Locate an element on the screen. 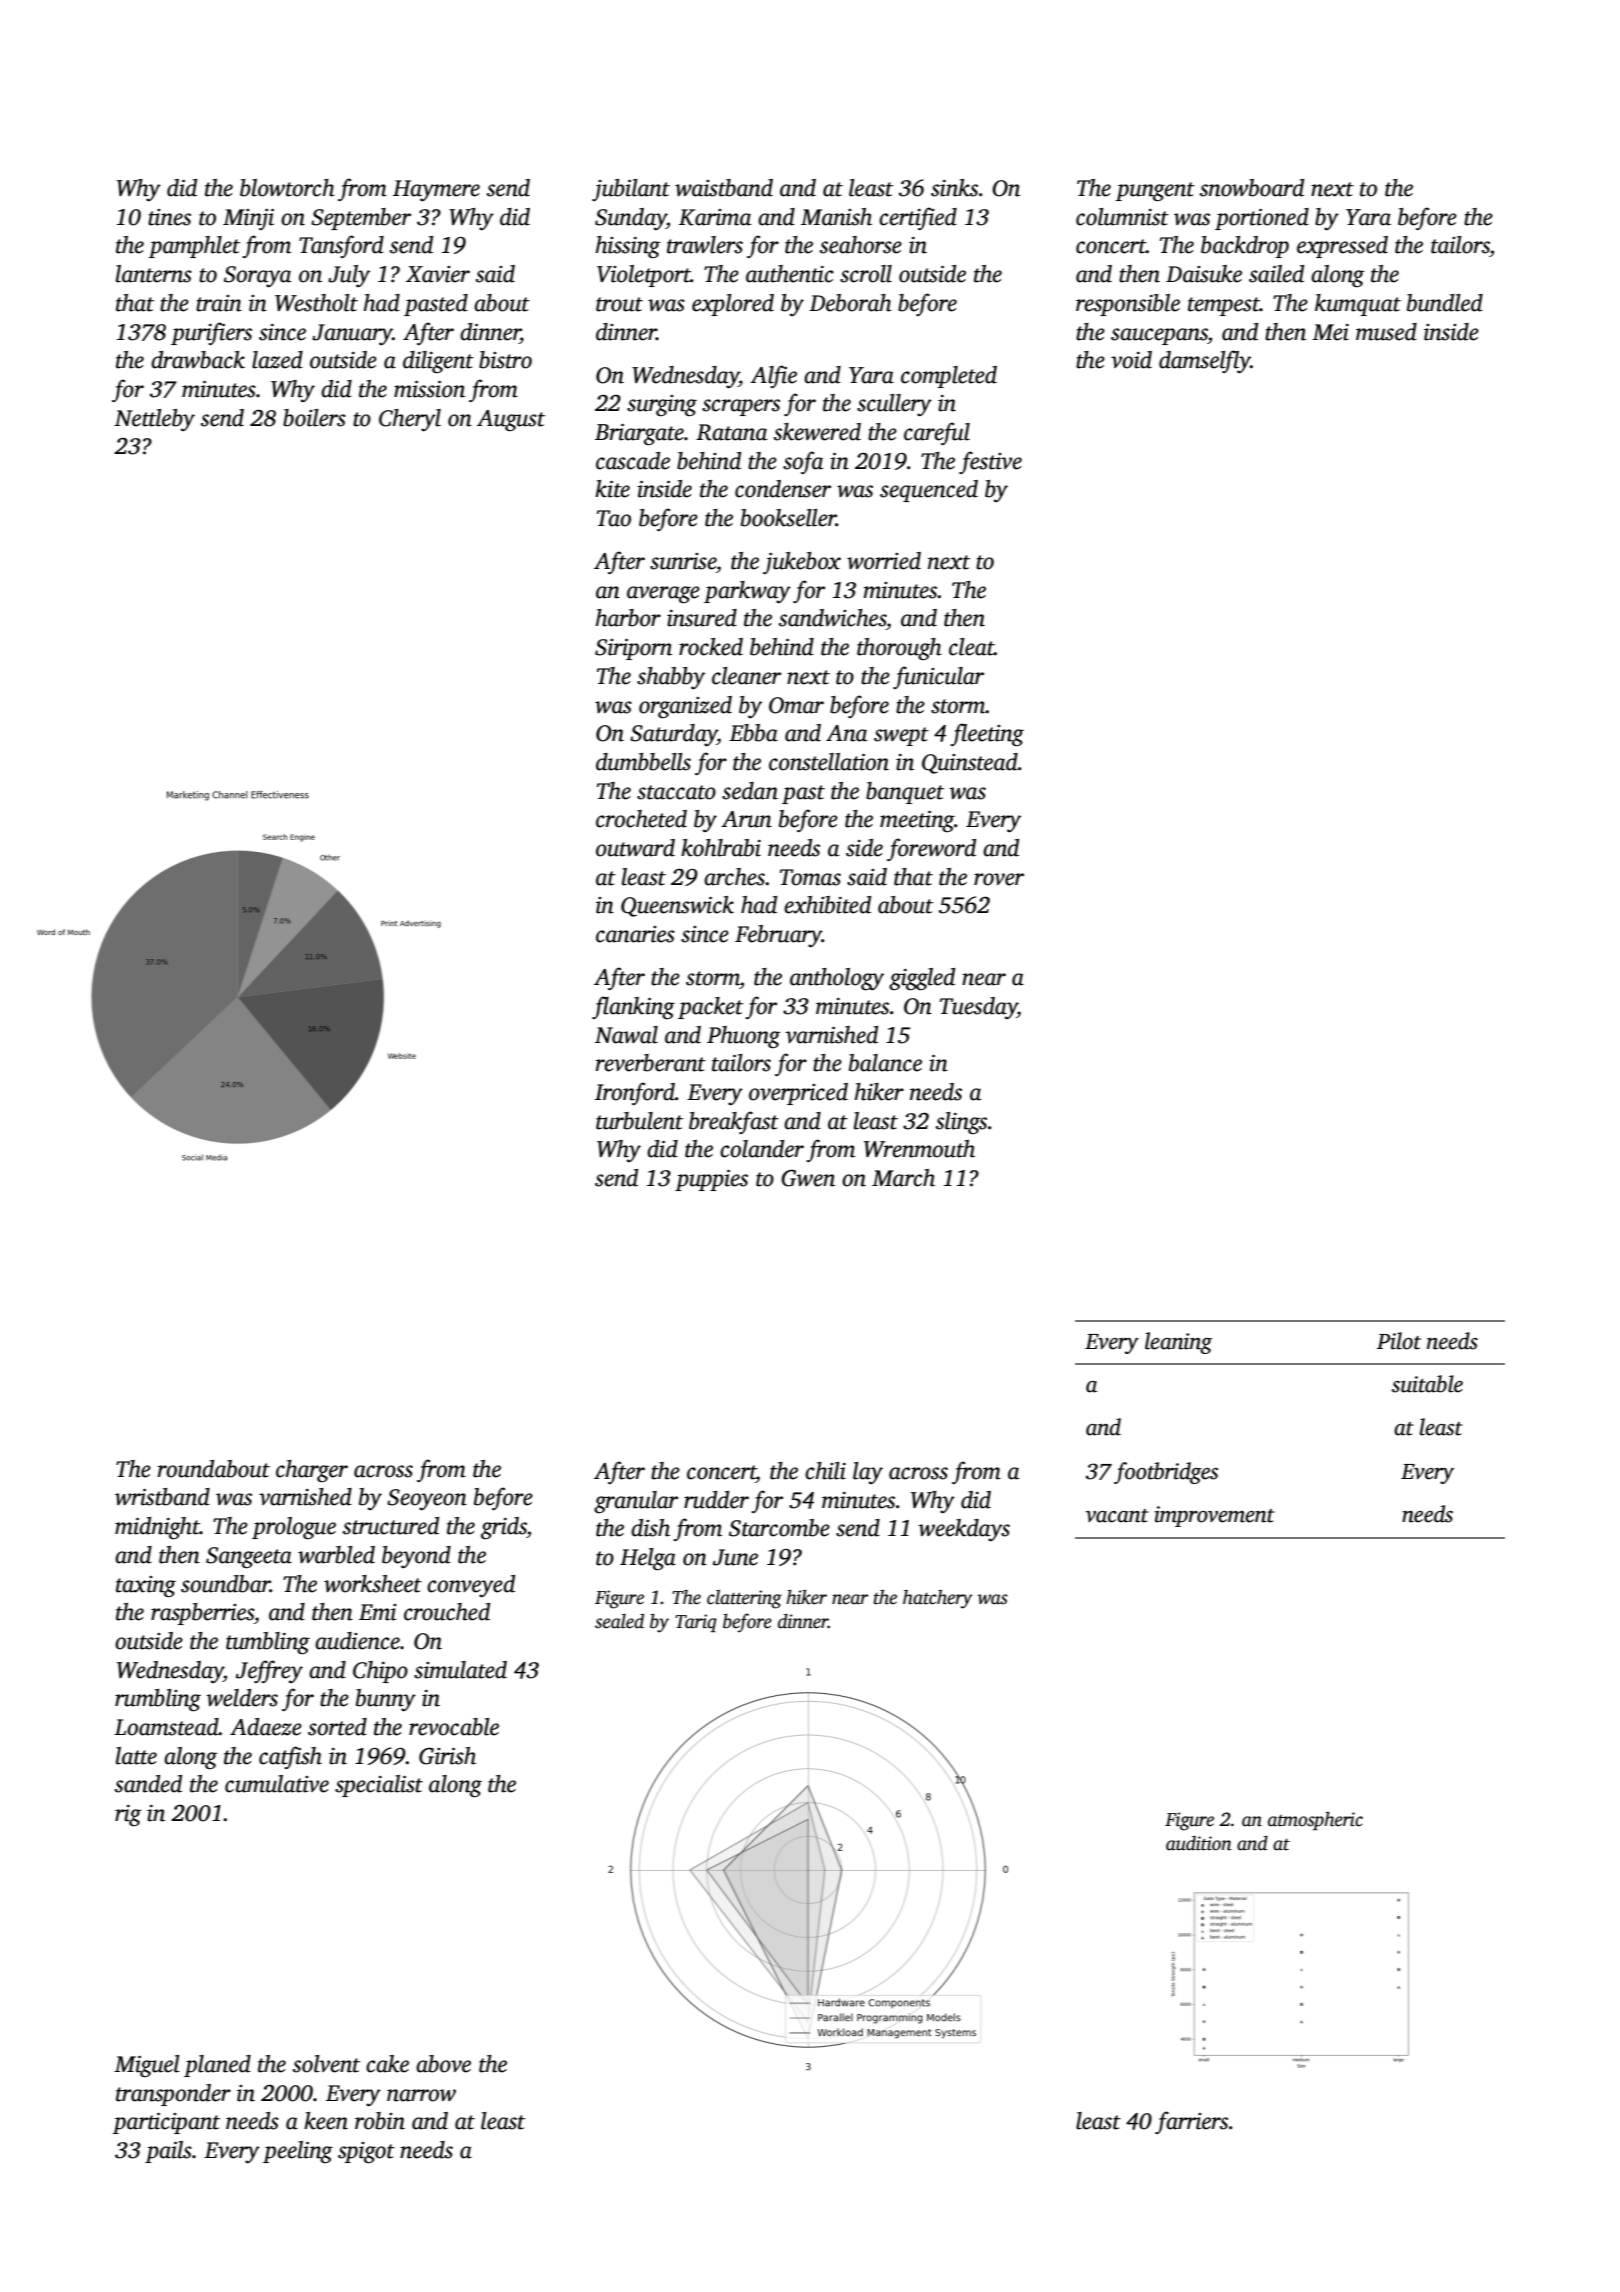  audition is located at coordinates (1199, 1843).
